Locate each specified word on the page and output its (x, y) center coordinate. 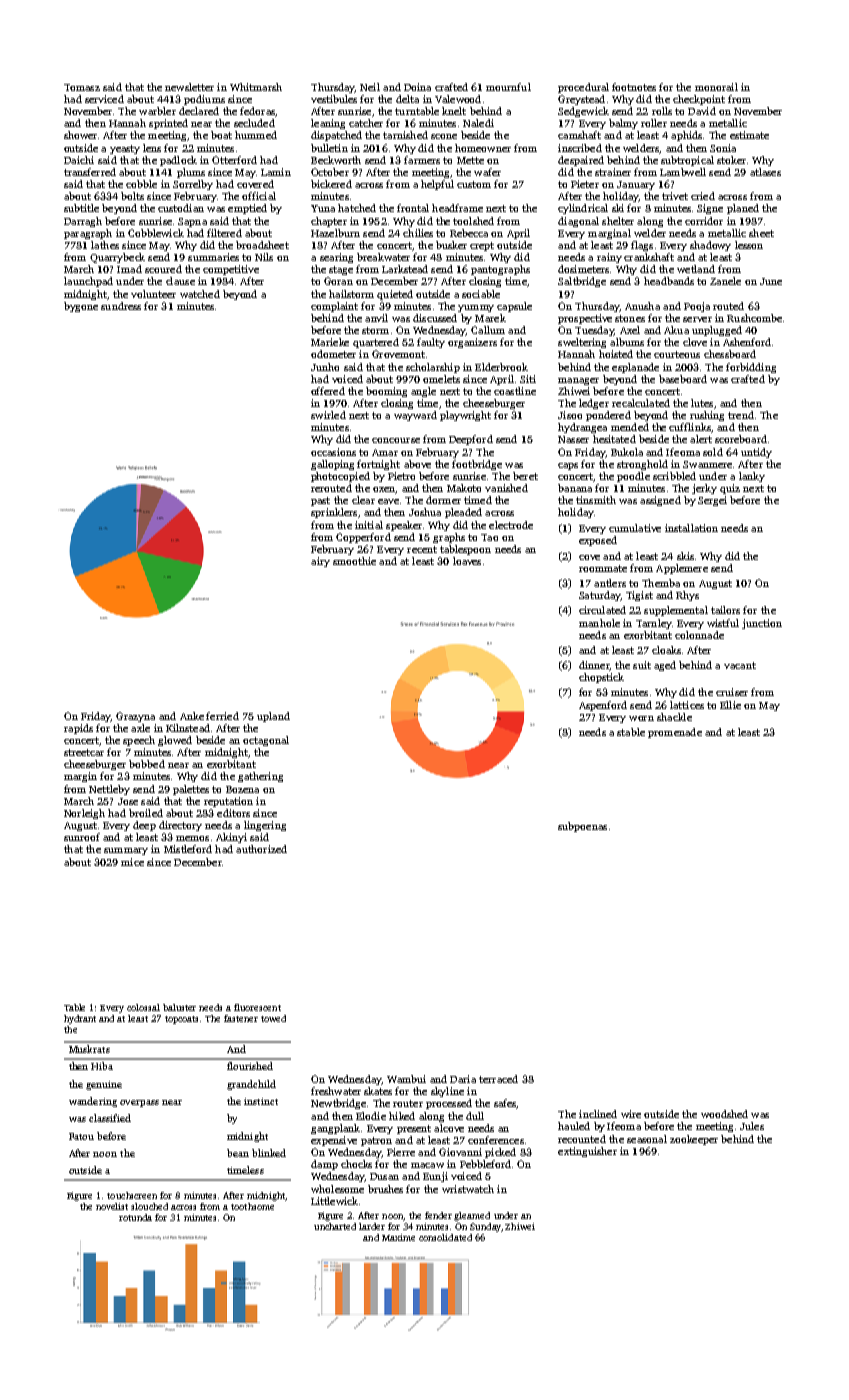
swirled (328, 415)
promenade (675, 733)
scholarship (433, 368)
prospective (585, 319)
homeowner (483, 148)
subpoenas (582, 827)
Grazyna (135, 717)
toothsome (252, 1206)
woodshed (724, 1114)
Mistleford (188, 849)
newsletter (189, 87)
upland (273, 717)
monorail (716, 87)
